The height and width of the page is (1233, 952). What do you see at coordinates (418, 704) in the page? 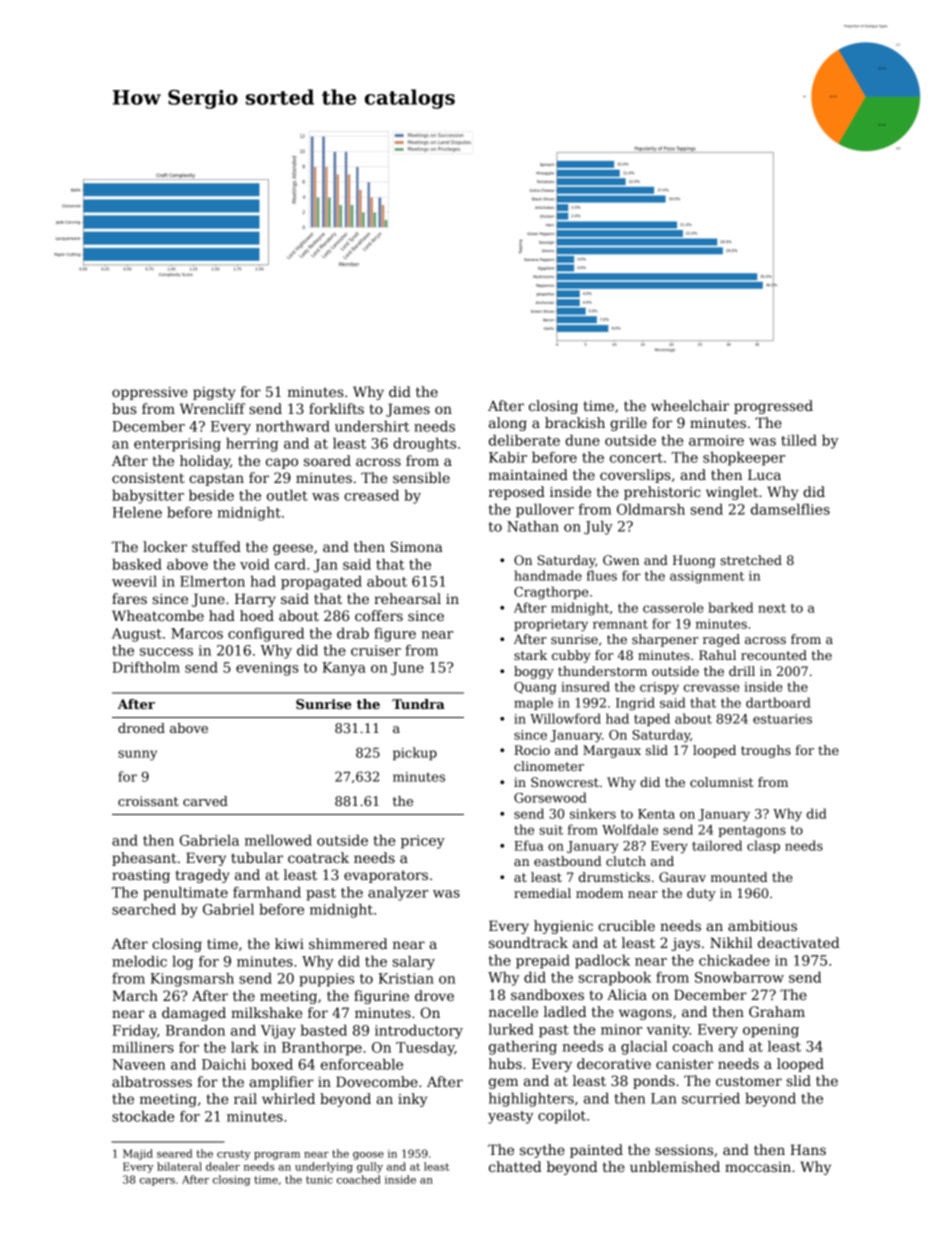
I see `Tundra` at bounding box center [418, 704].
